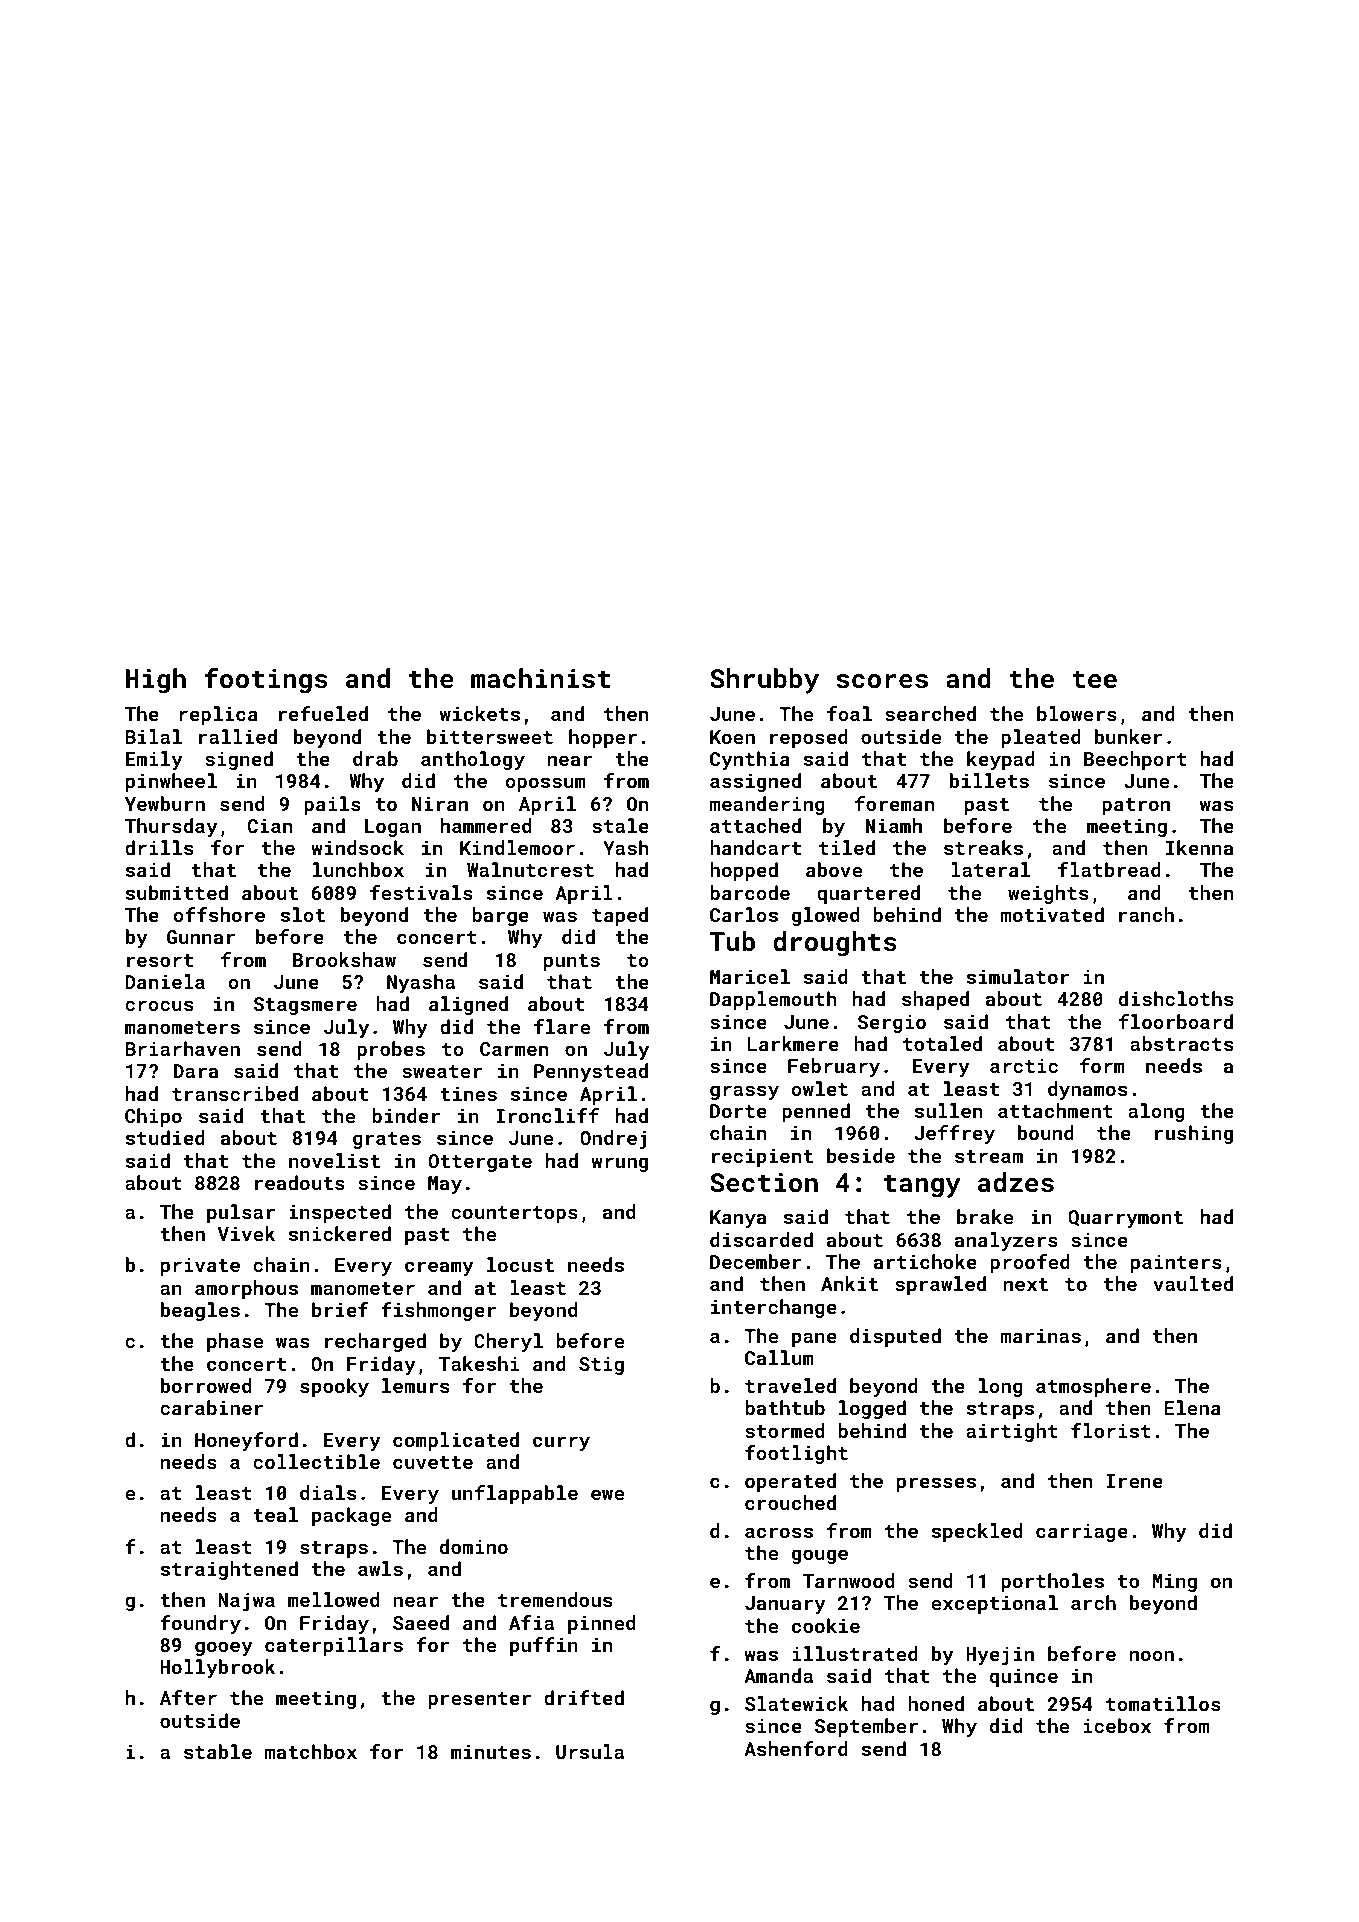 The image size is (1359, 1922). I want to click on Ming, so click(1175, 1583).
